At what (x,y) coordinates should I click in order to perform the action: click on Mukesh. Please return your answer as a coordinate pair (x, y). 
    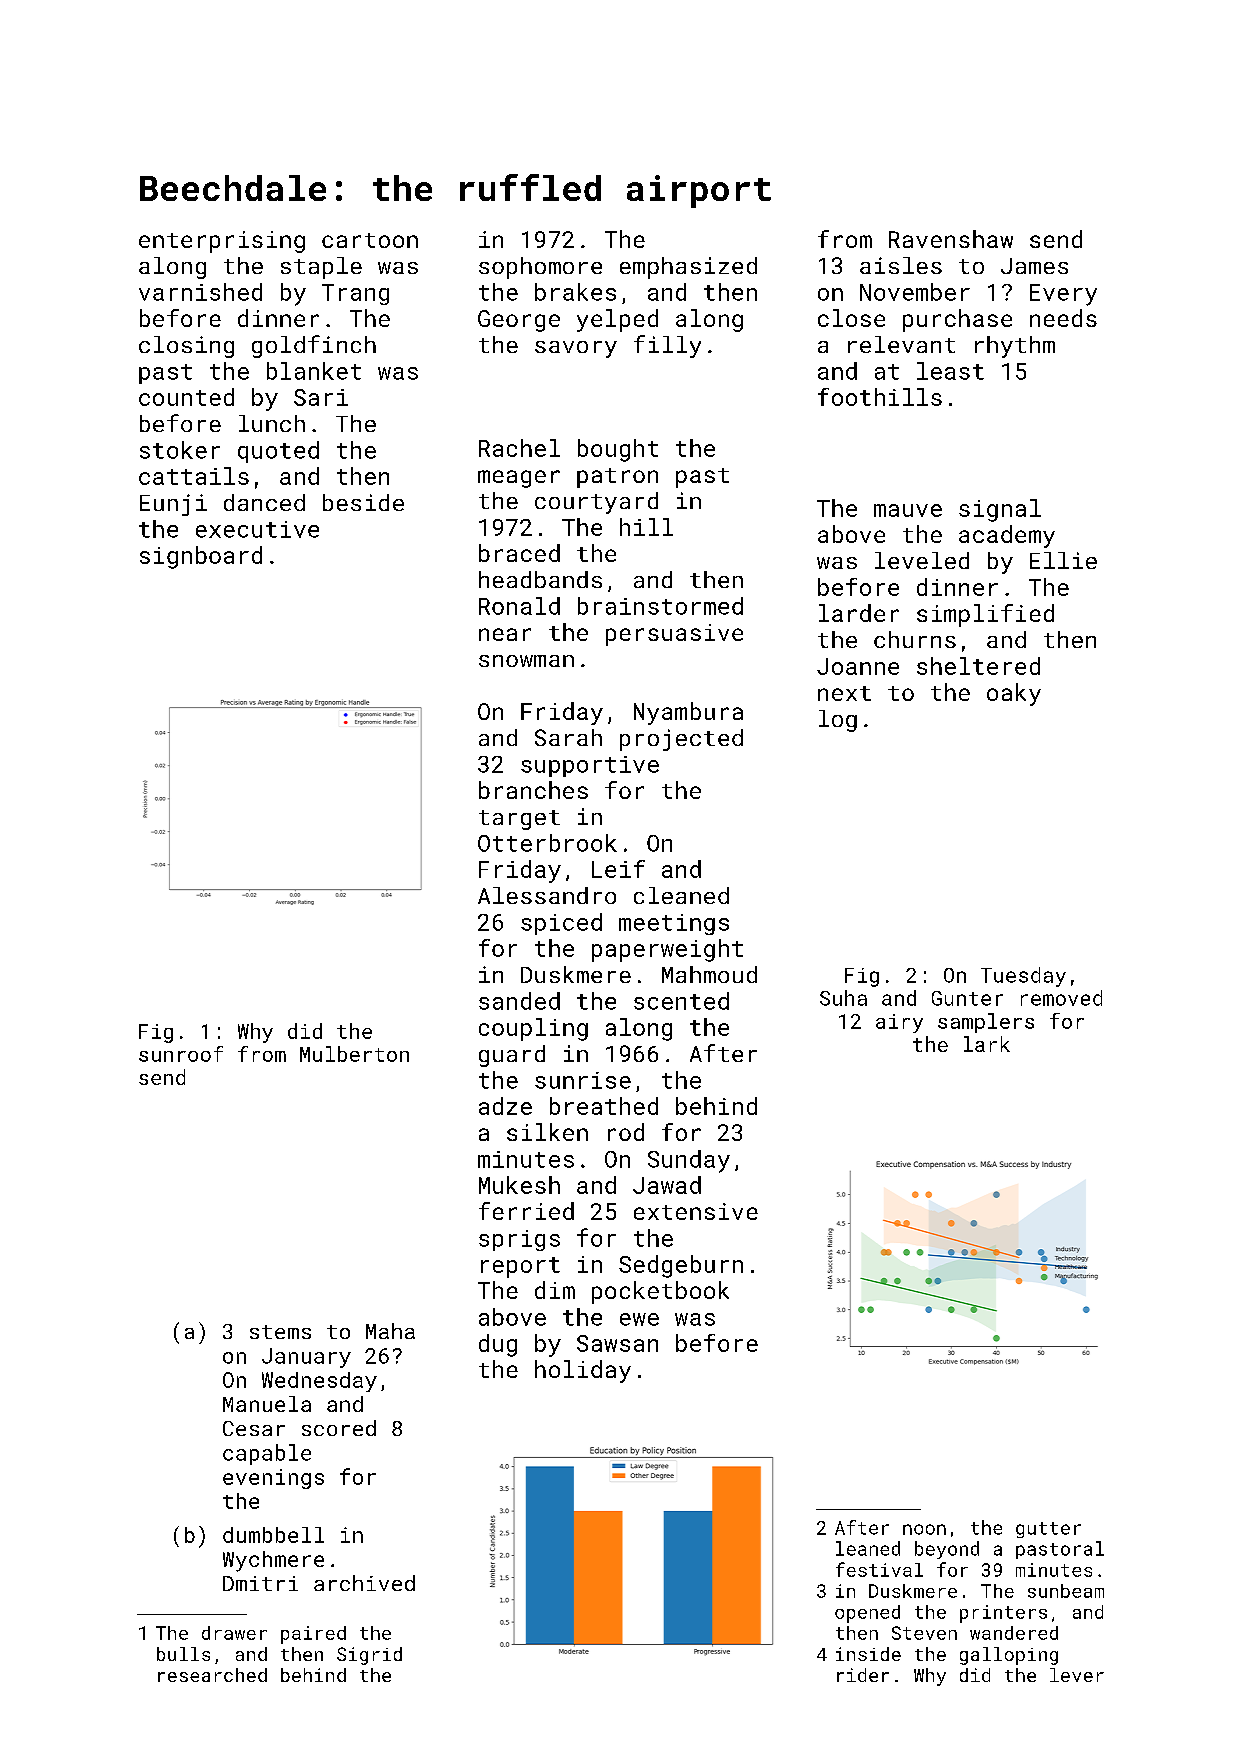
    Looking at the image, I should click on (519, 1185).
